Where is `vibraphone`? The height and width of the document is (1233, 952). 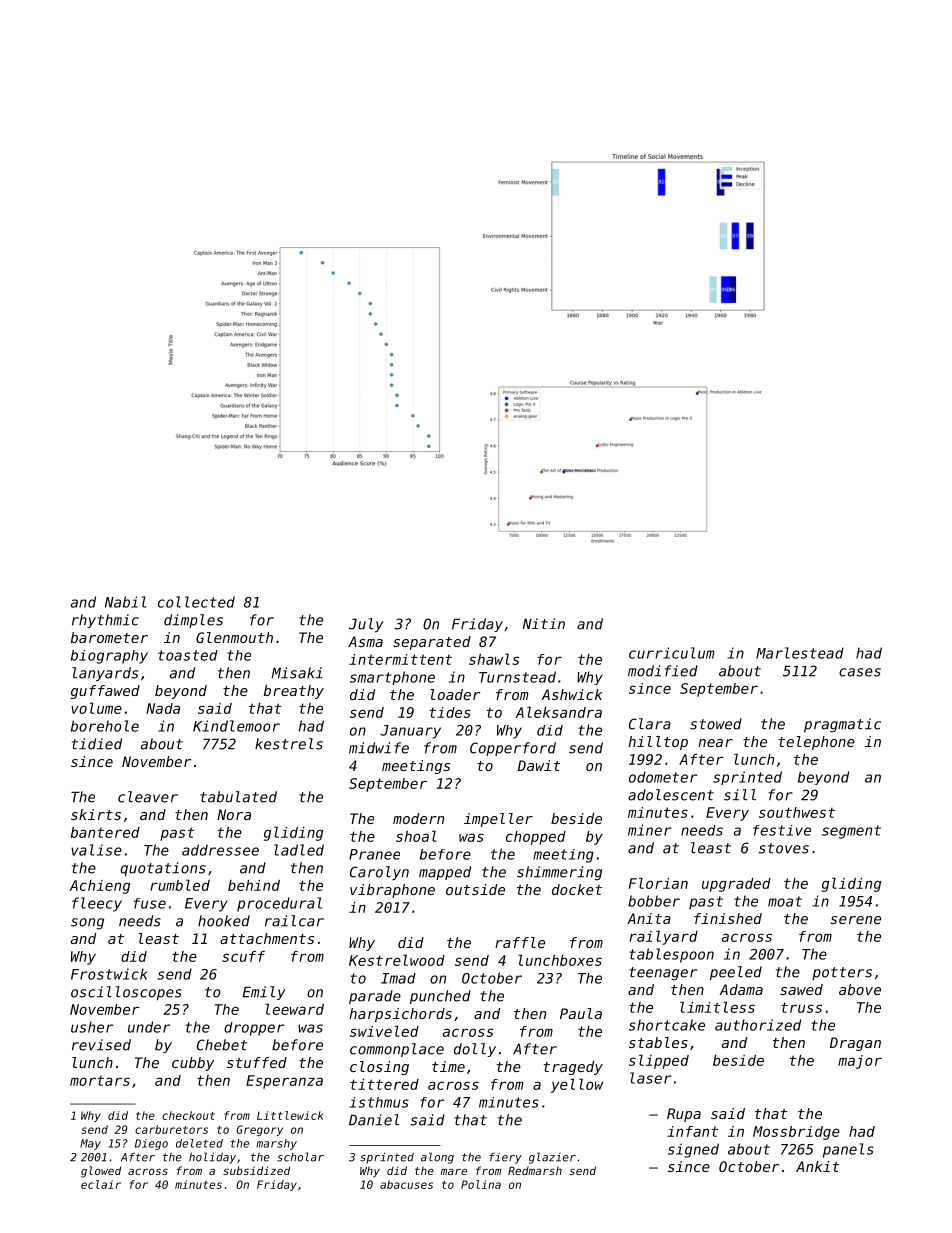 vibraphone is located at coordinates (392, 891).
